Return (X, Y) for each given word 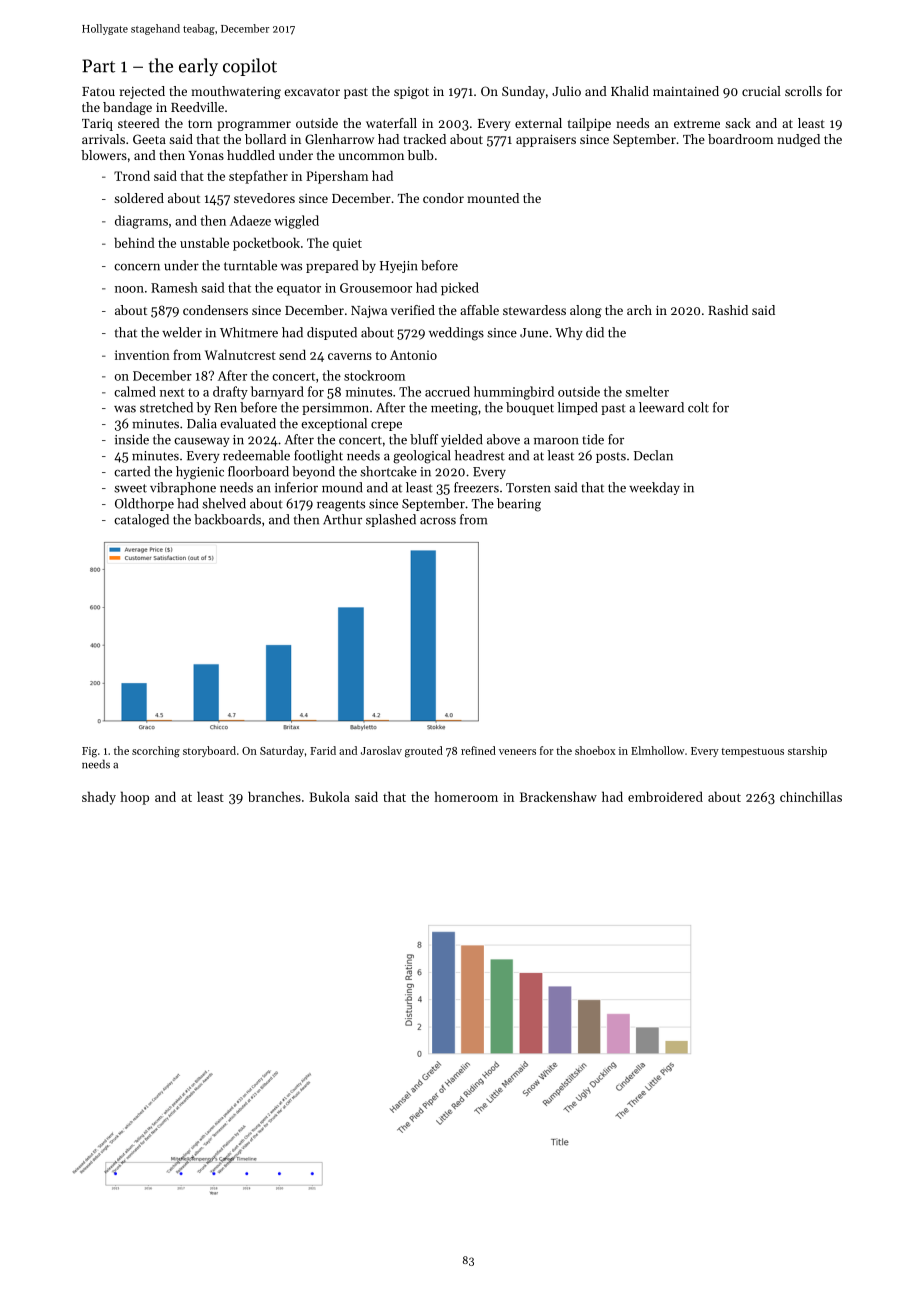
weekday (654, 488)
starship (807, 751)
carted (132, 471)
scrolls (803, 91)
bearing (519, 505)
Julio (566, 91)
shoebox (595, 750)
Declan (653, 455)
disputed (332, 333)
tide (593, 439)
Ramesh (174, 287)
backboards (227, 519)
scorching (156, 752)
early (198, 67)
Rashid (728, 310)
